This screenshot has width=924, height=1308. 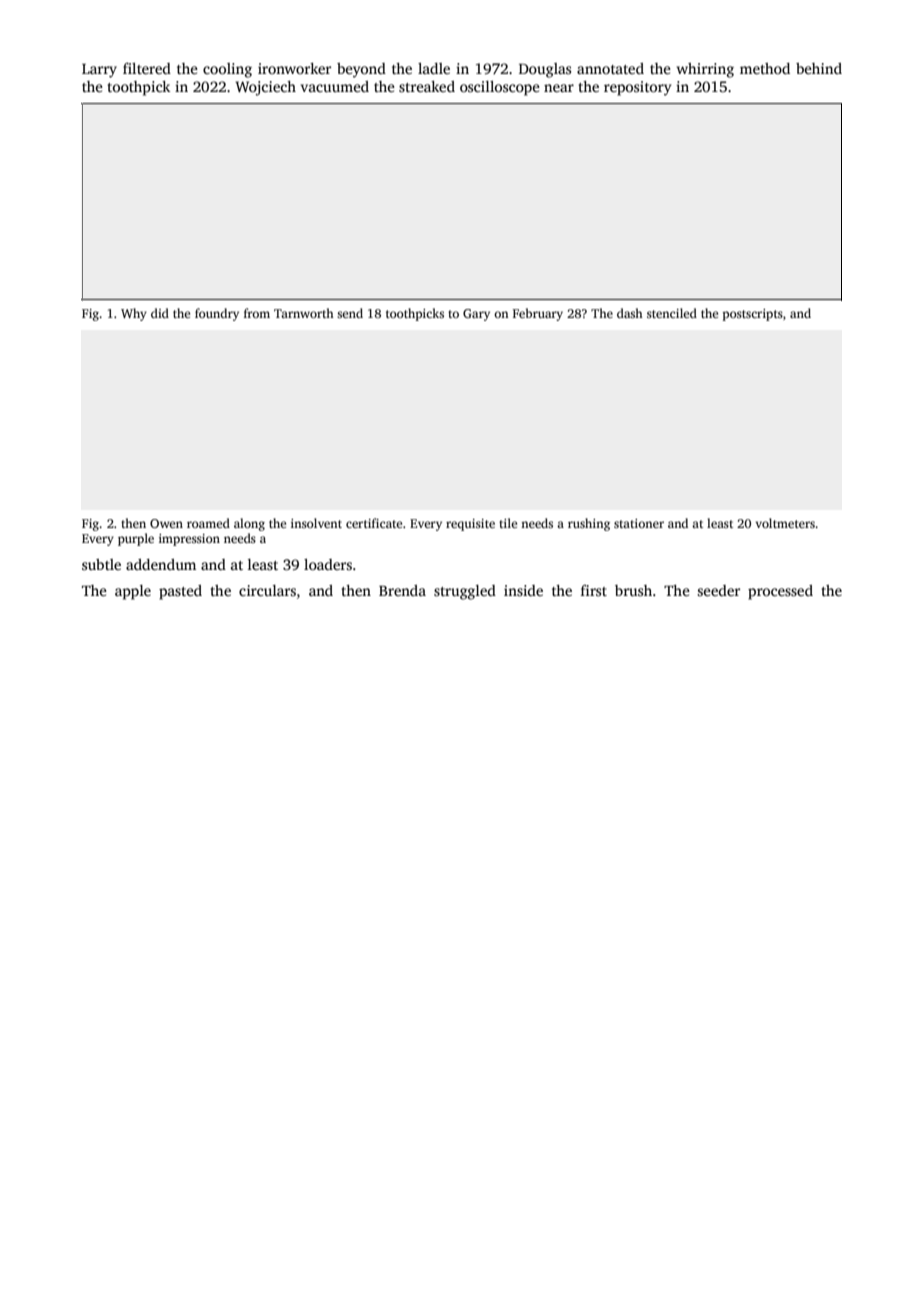 I want to click on Why, so click(x=134, y=314).
